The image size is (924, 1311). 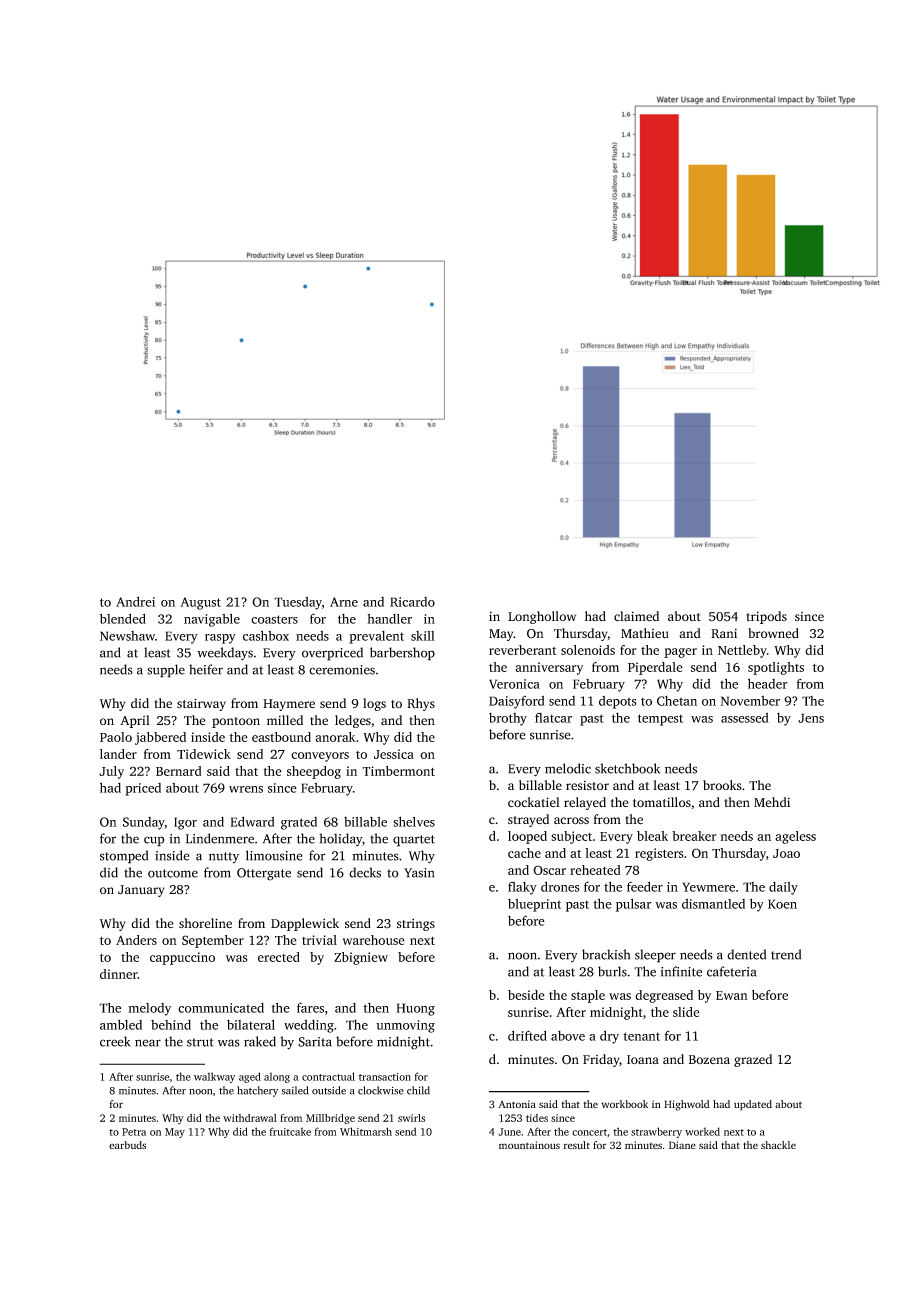 What do you see at coordinates (526, 995) in the screenshot?
I see `beside` at bounding box center [526, 995].
